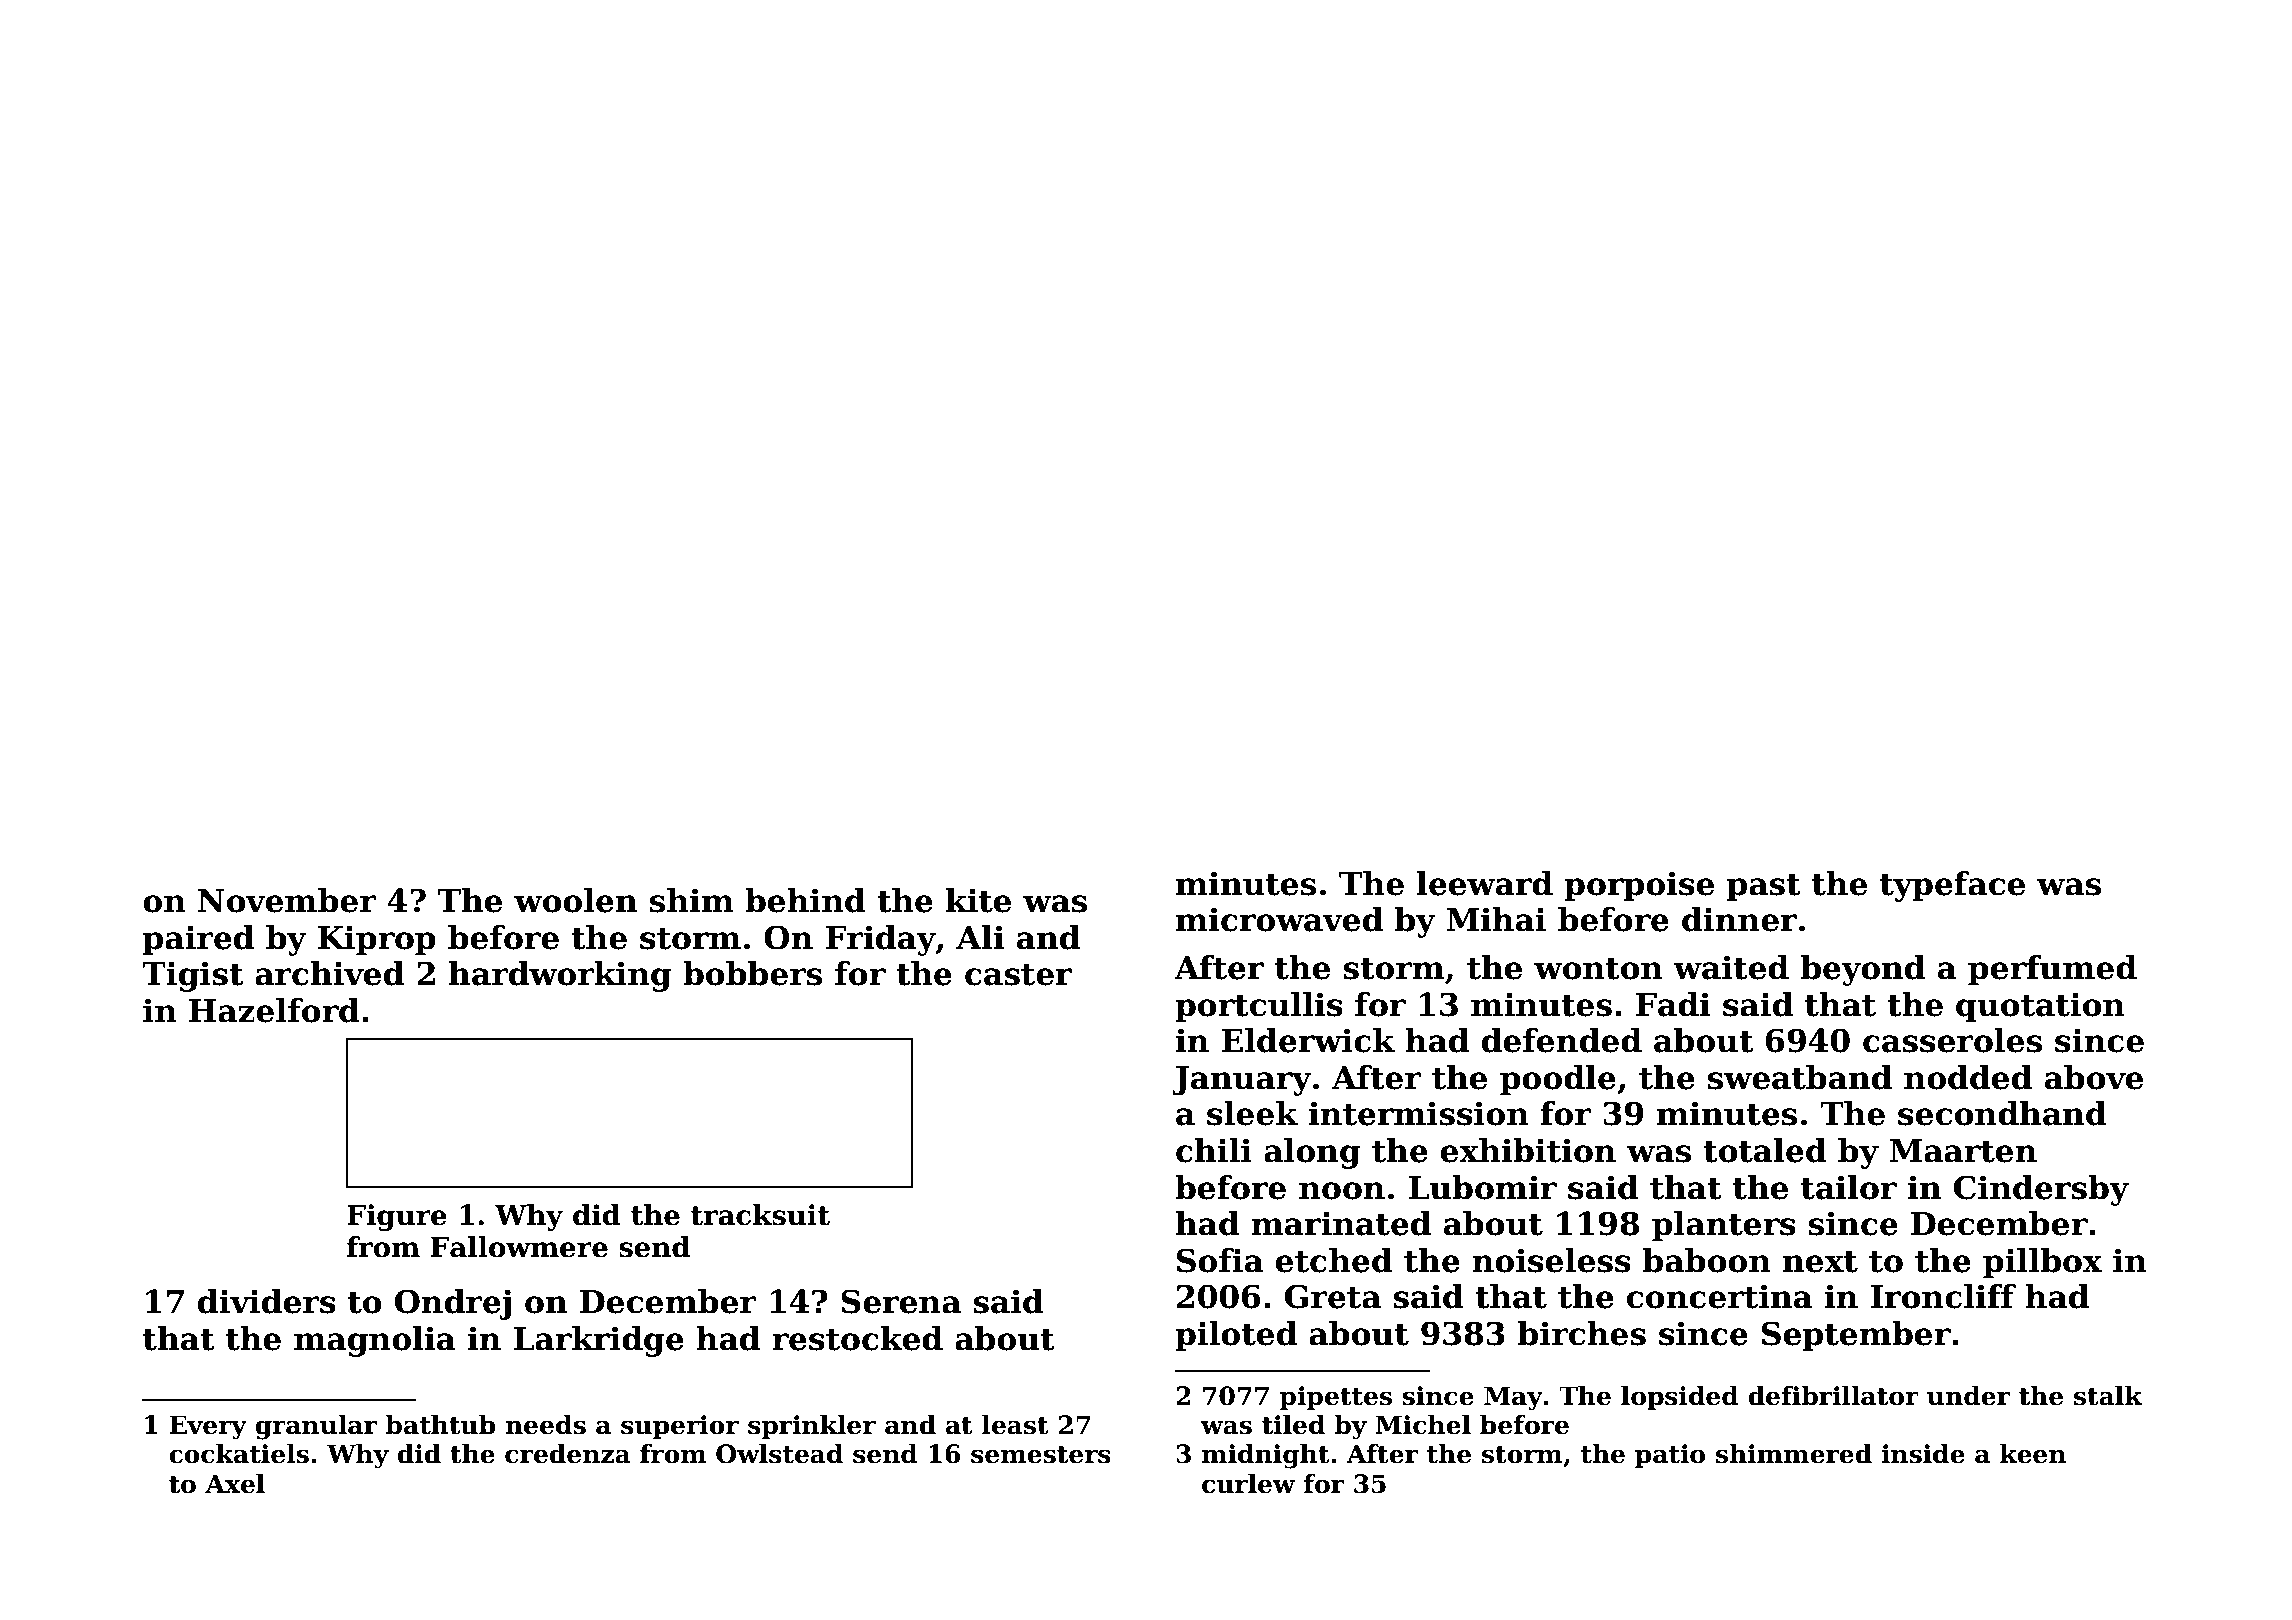  Describe the element at coordinates (287, 900) in the screenshot. I see `November` at that location.
